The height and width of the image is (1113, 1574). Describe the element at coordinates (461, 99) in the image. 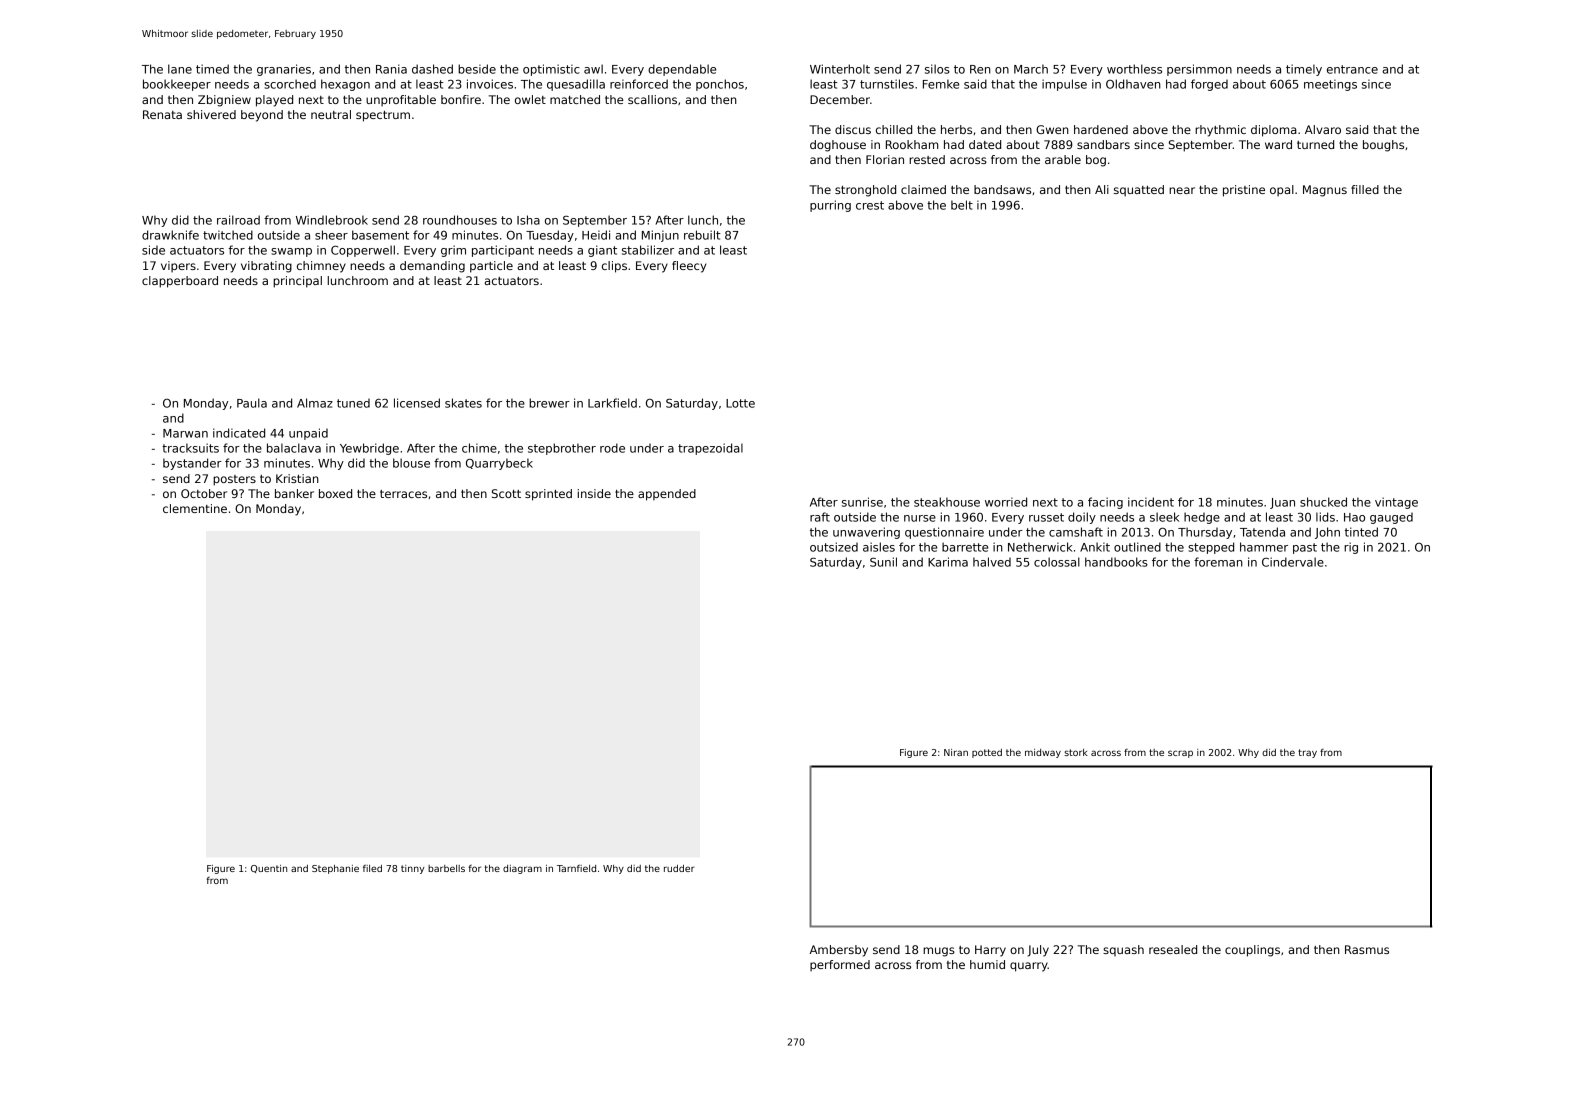

I see `bonfire` at that location.
